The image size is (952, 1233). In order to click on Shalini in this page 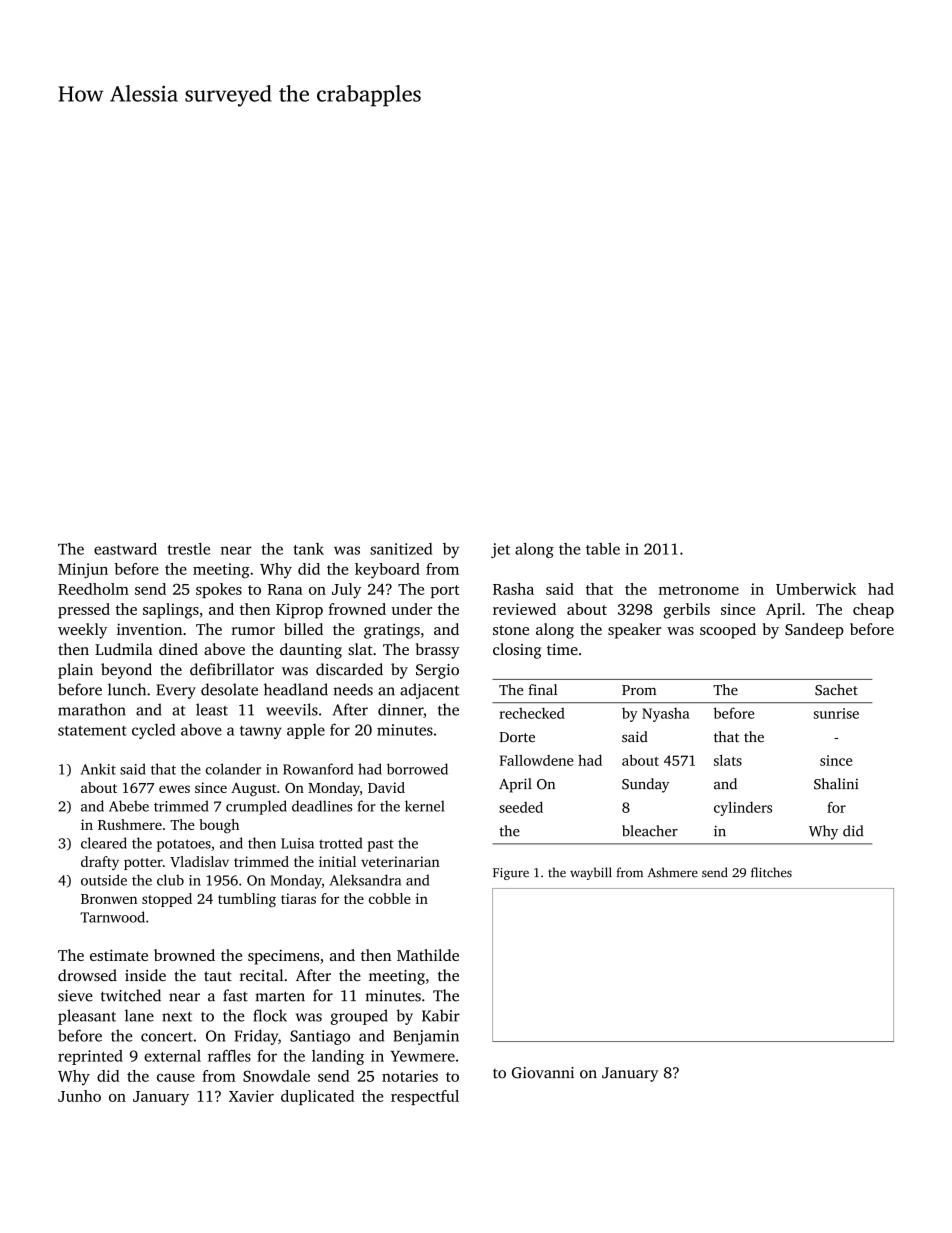, I will do `click(836, 784)`.
